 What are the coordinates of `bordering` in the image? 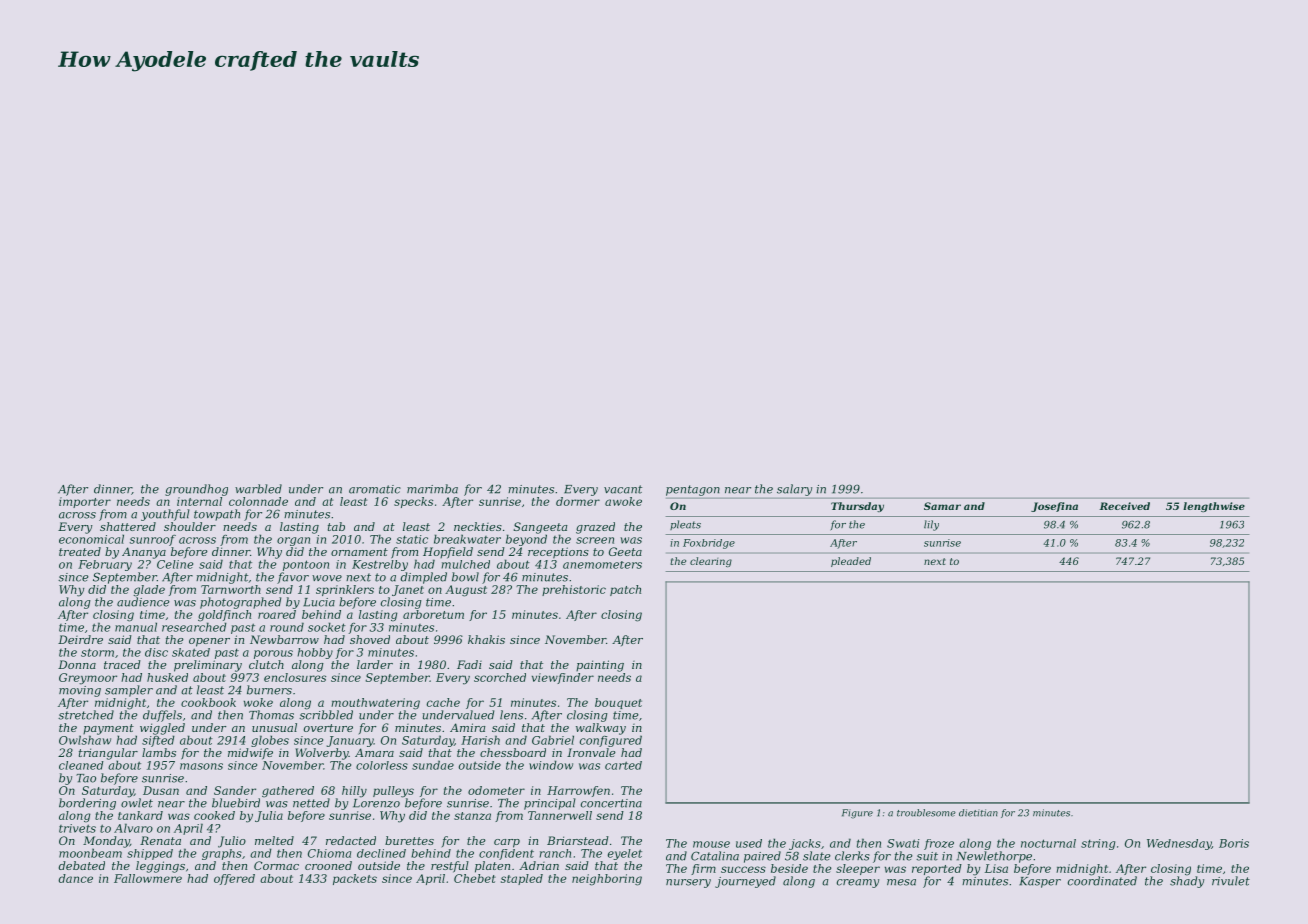 It's located at (87, 804).
